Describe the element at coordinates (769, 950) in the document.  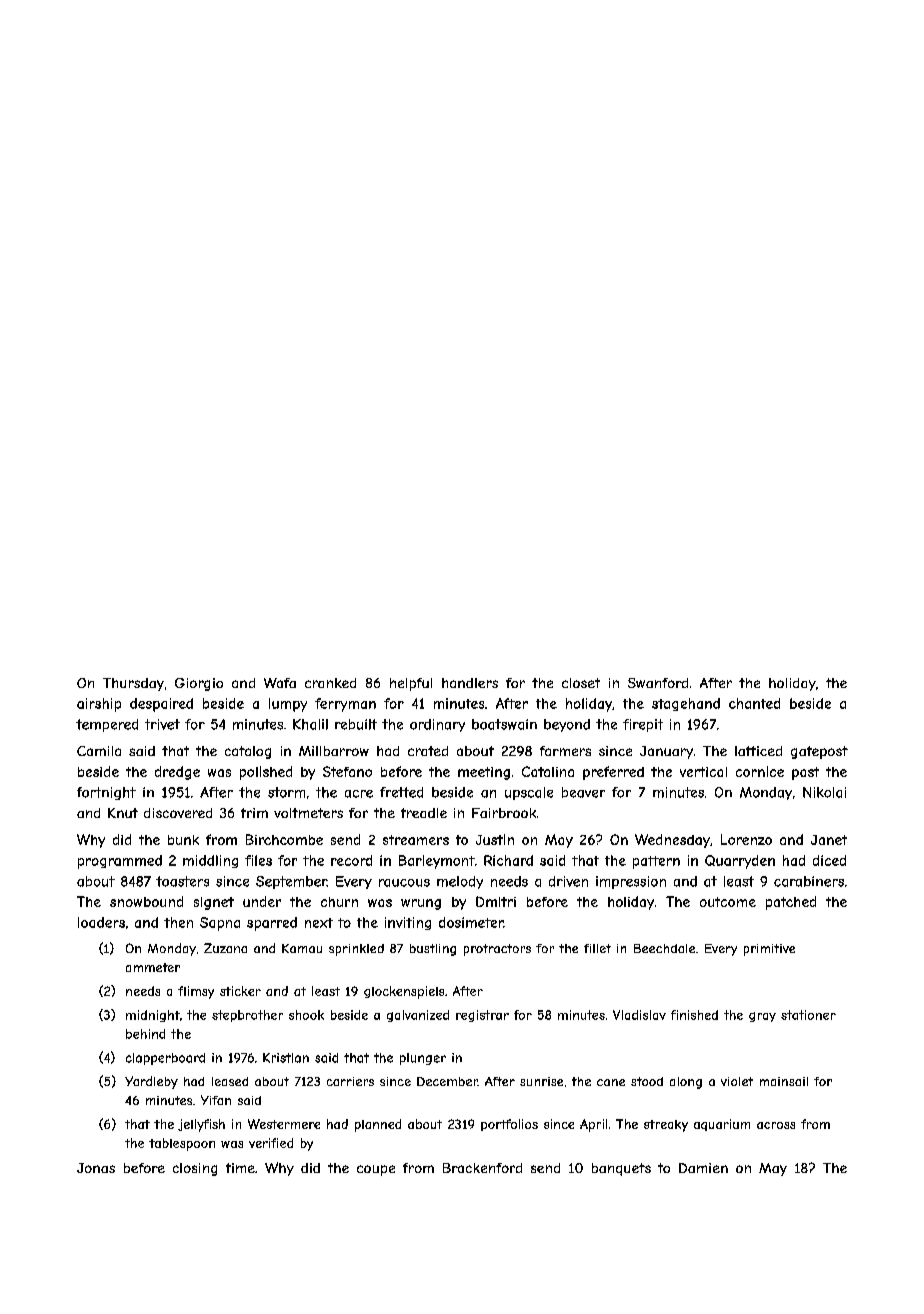
I see `primitive` at that location.
